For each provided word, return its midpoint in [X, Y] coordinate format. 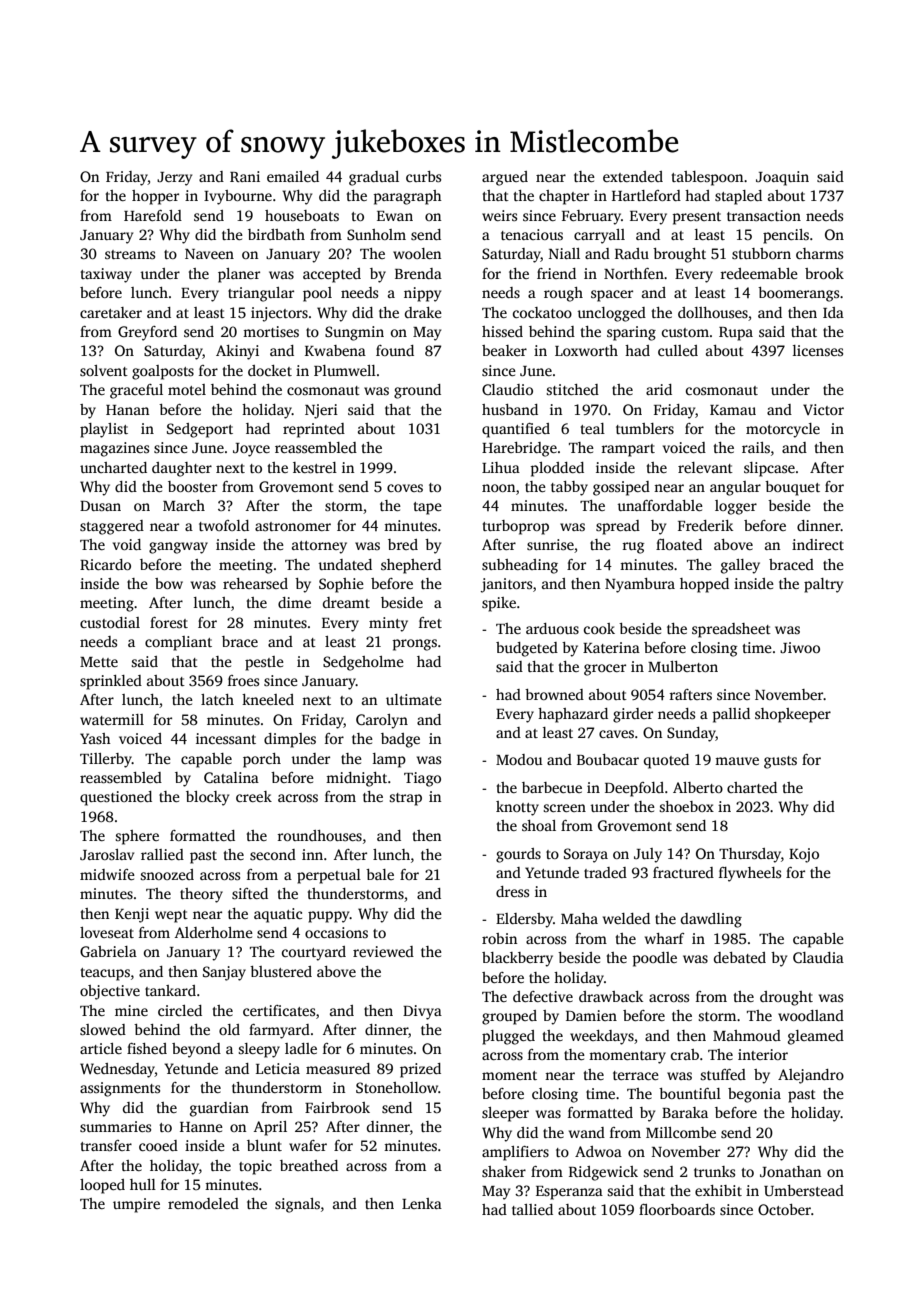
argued [505, 178]
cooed [158, 1145]
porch [262, 760]
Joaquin [782, 178]
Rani [245, 176]
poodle [654, 959]
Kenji [132, 915]
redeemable [759, 273]
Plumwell [345, 370]
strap [405, 799]
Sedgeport [200, 430]
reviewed [383, 951]
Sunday [691, 734]
